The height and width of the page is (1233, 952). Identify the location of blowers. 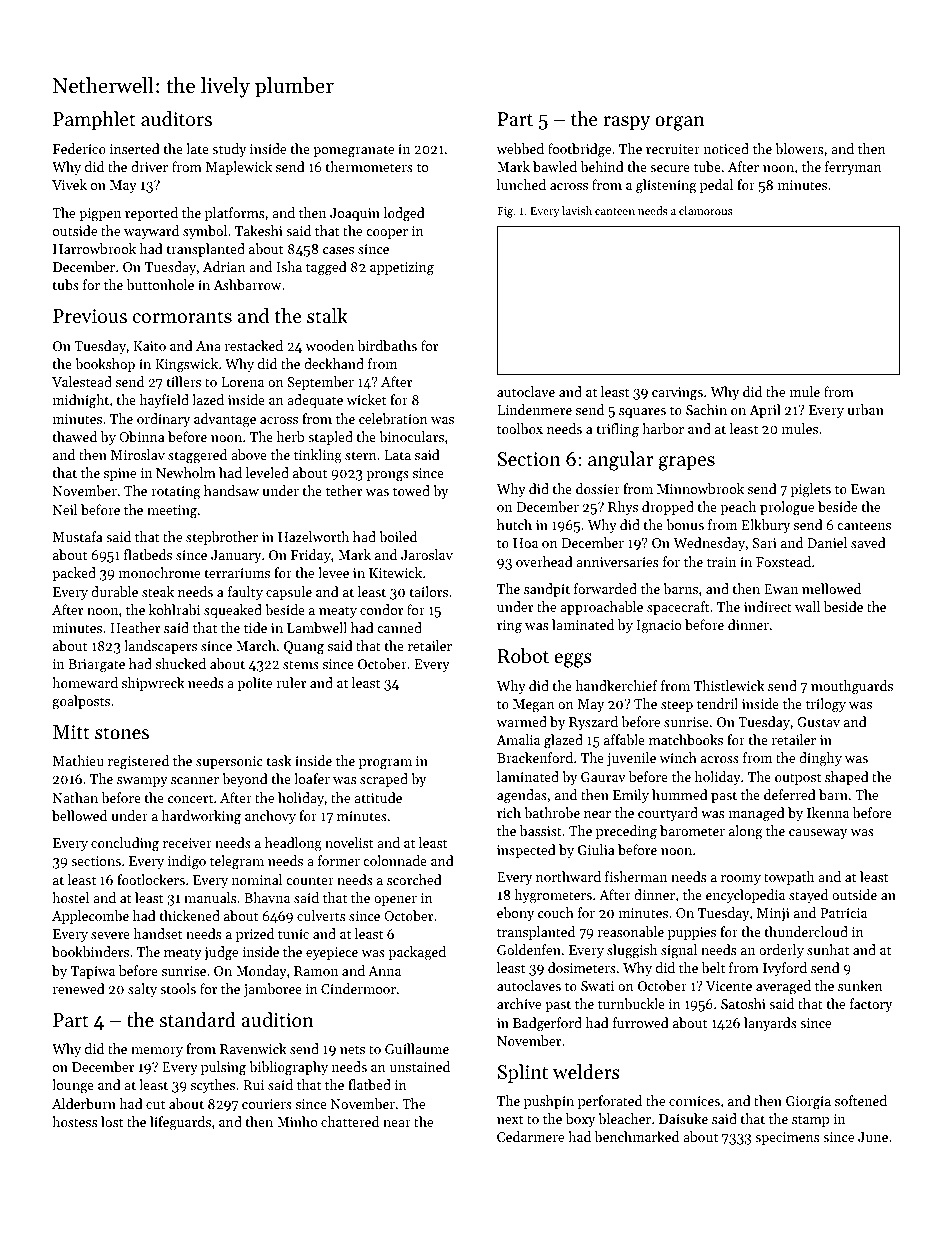
(799, 148).
